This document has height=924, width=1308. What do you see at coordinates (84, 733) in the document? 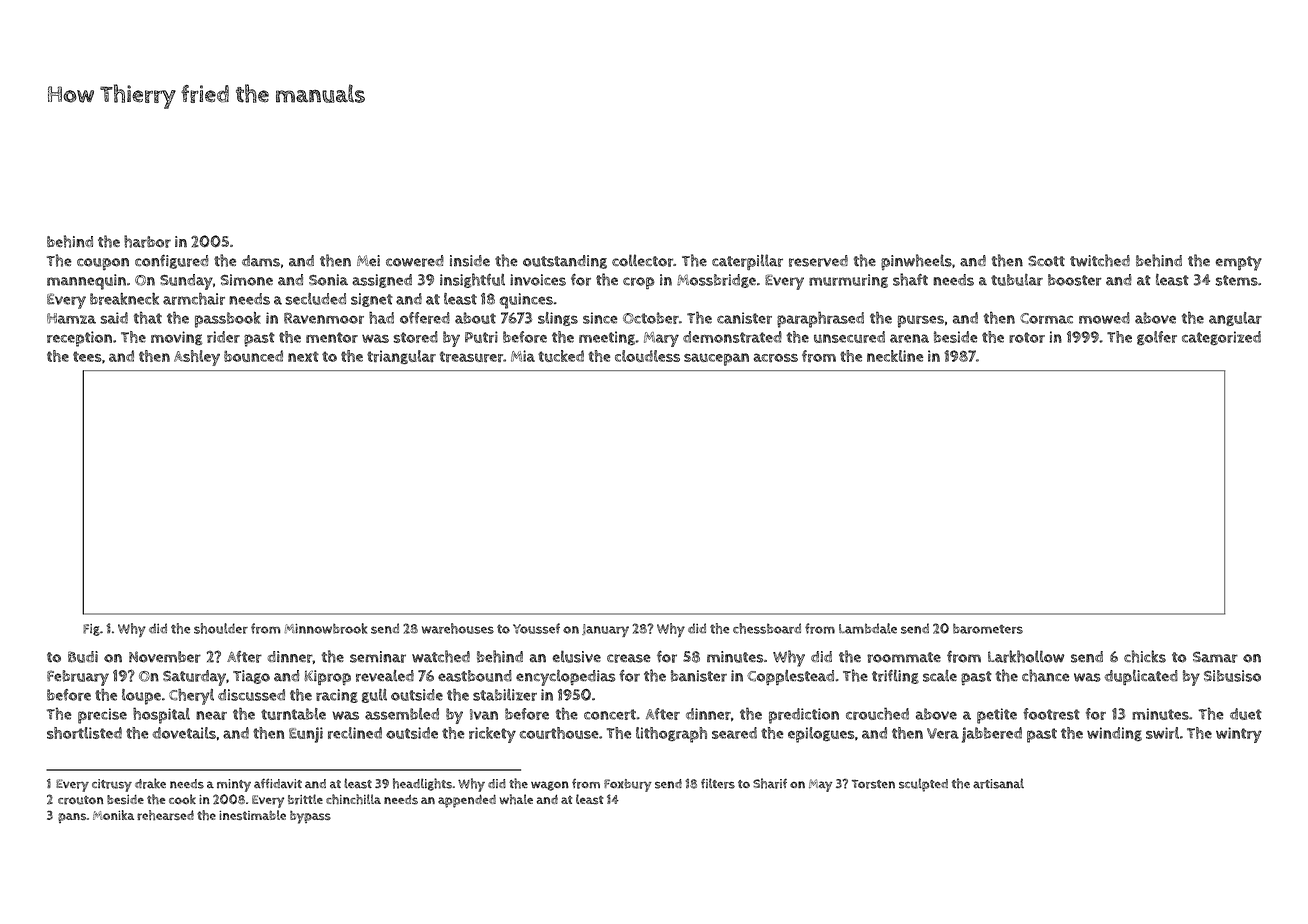
I see `shortlisted` at bounding box center [84, 733].
